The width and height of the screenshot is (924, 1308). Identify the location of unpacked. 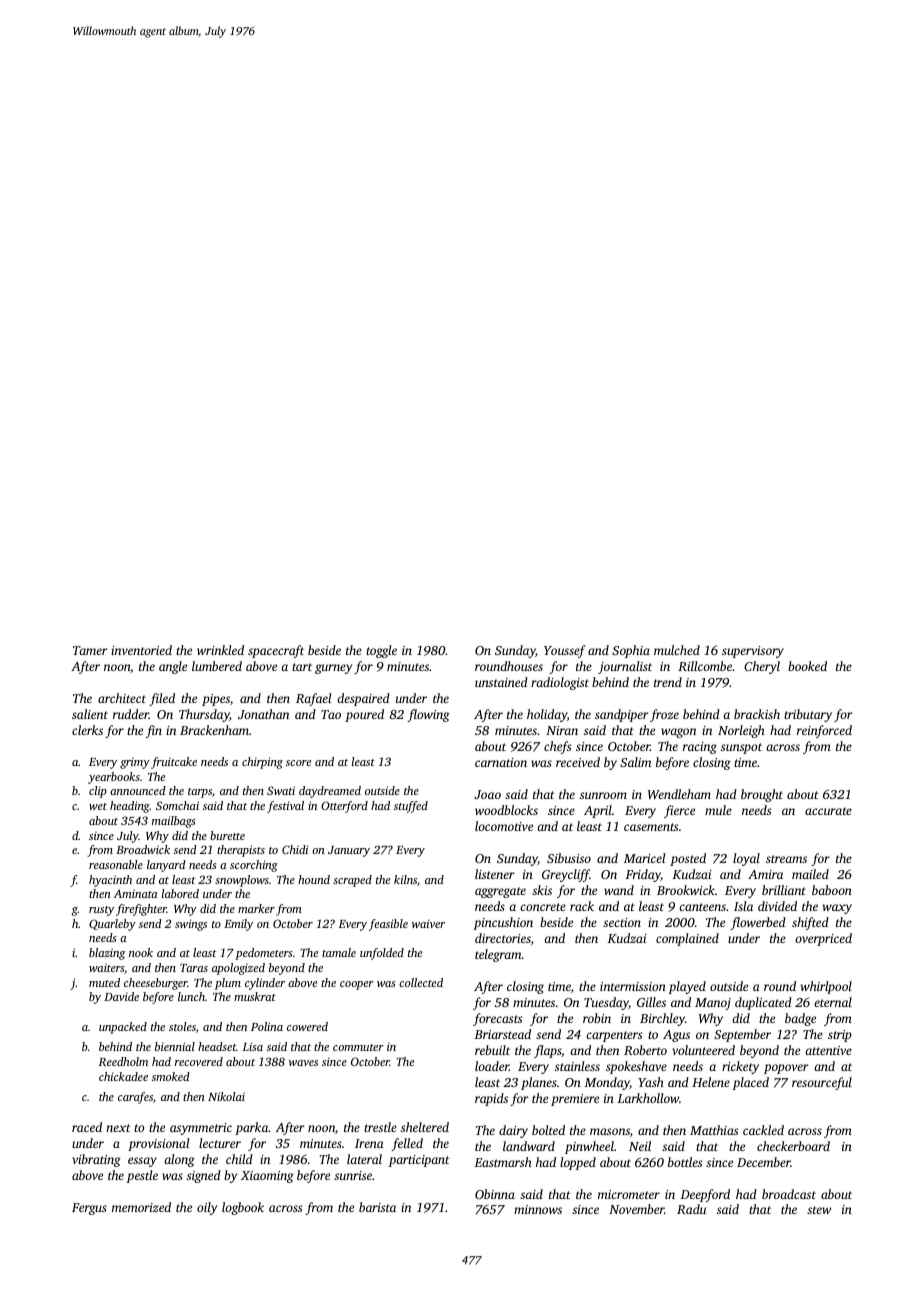
(123, 1028).
